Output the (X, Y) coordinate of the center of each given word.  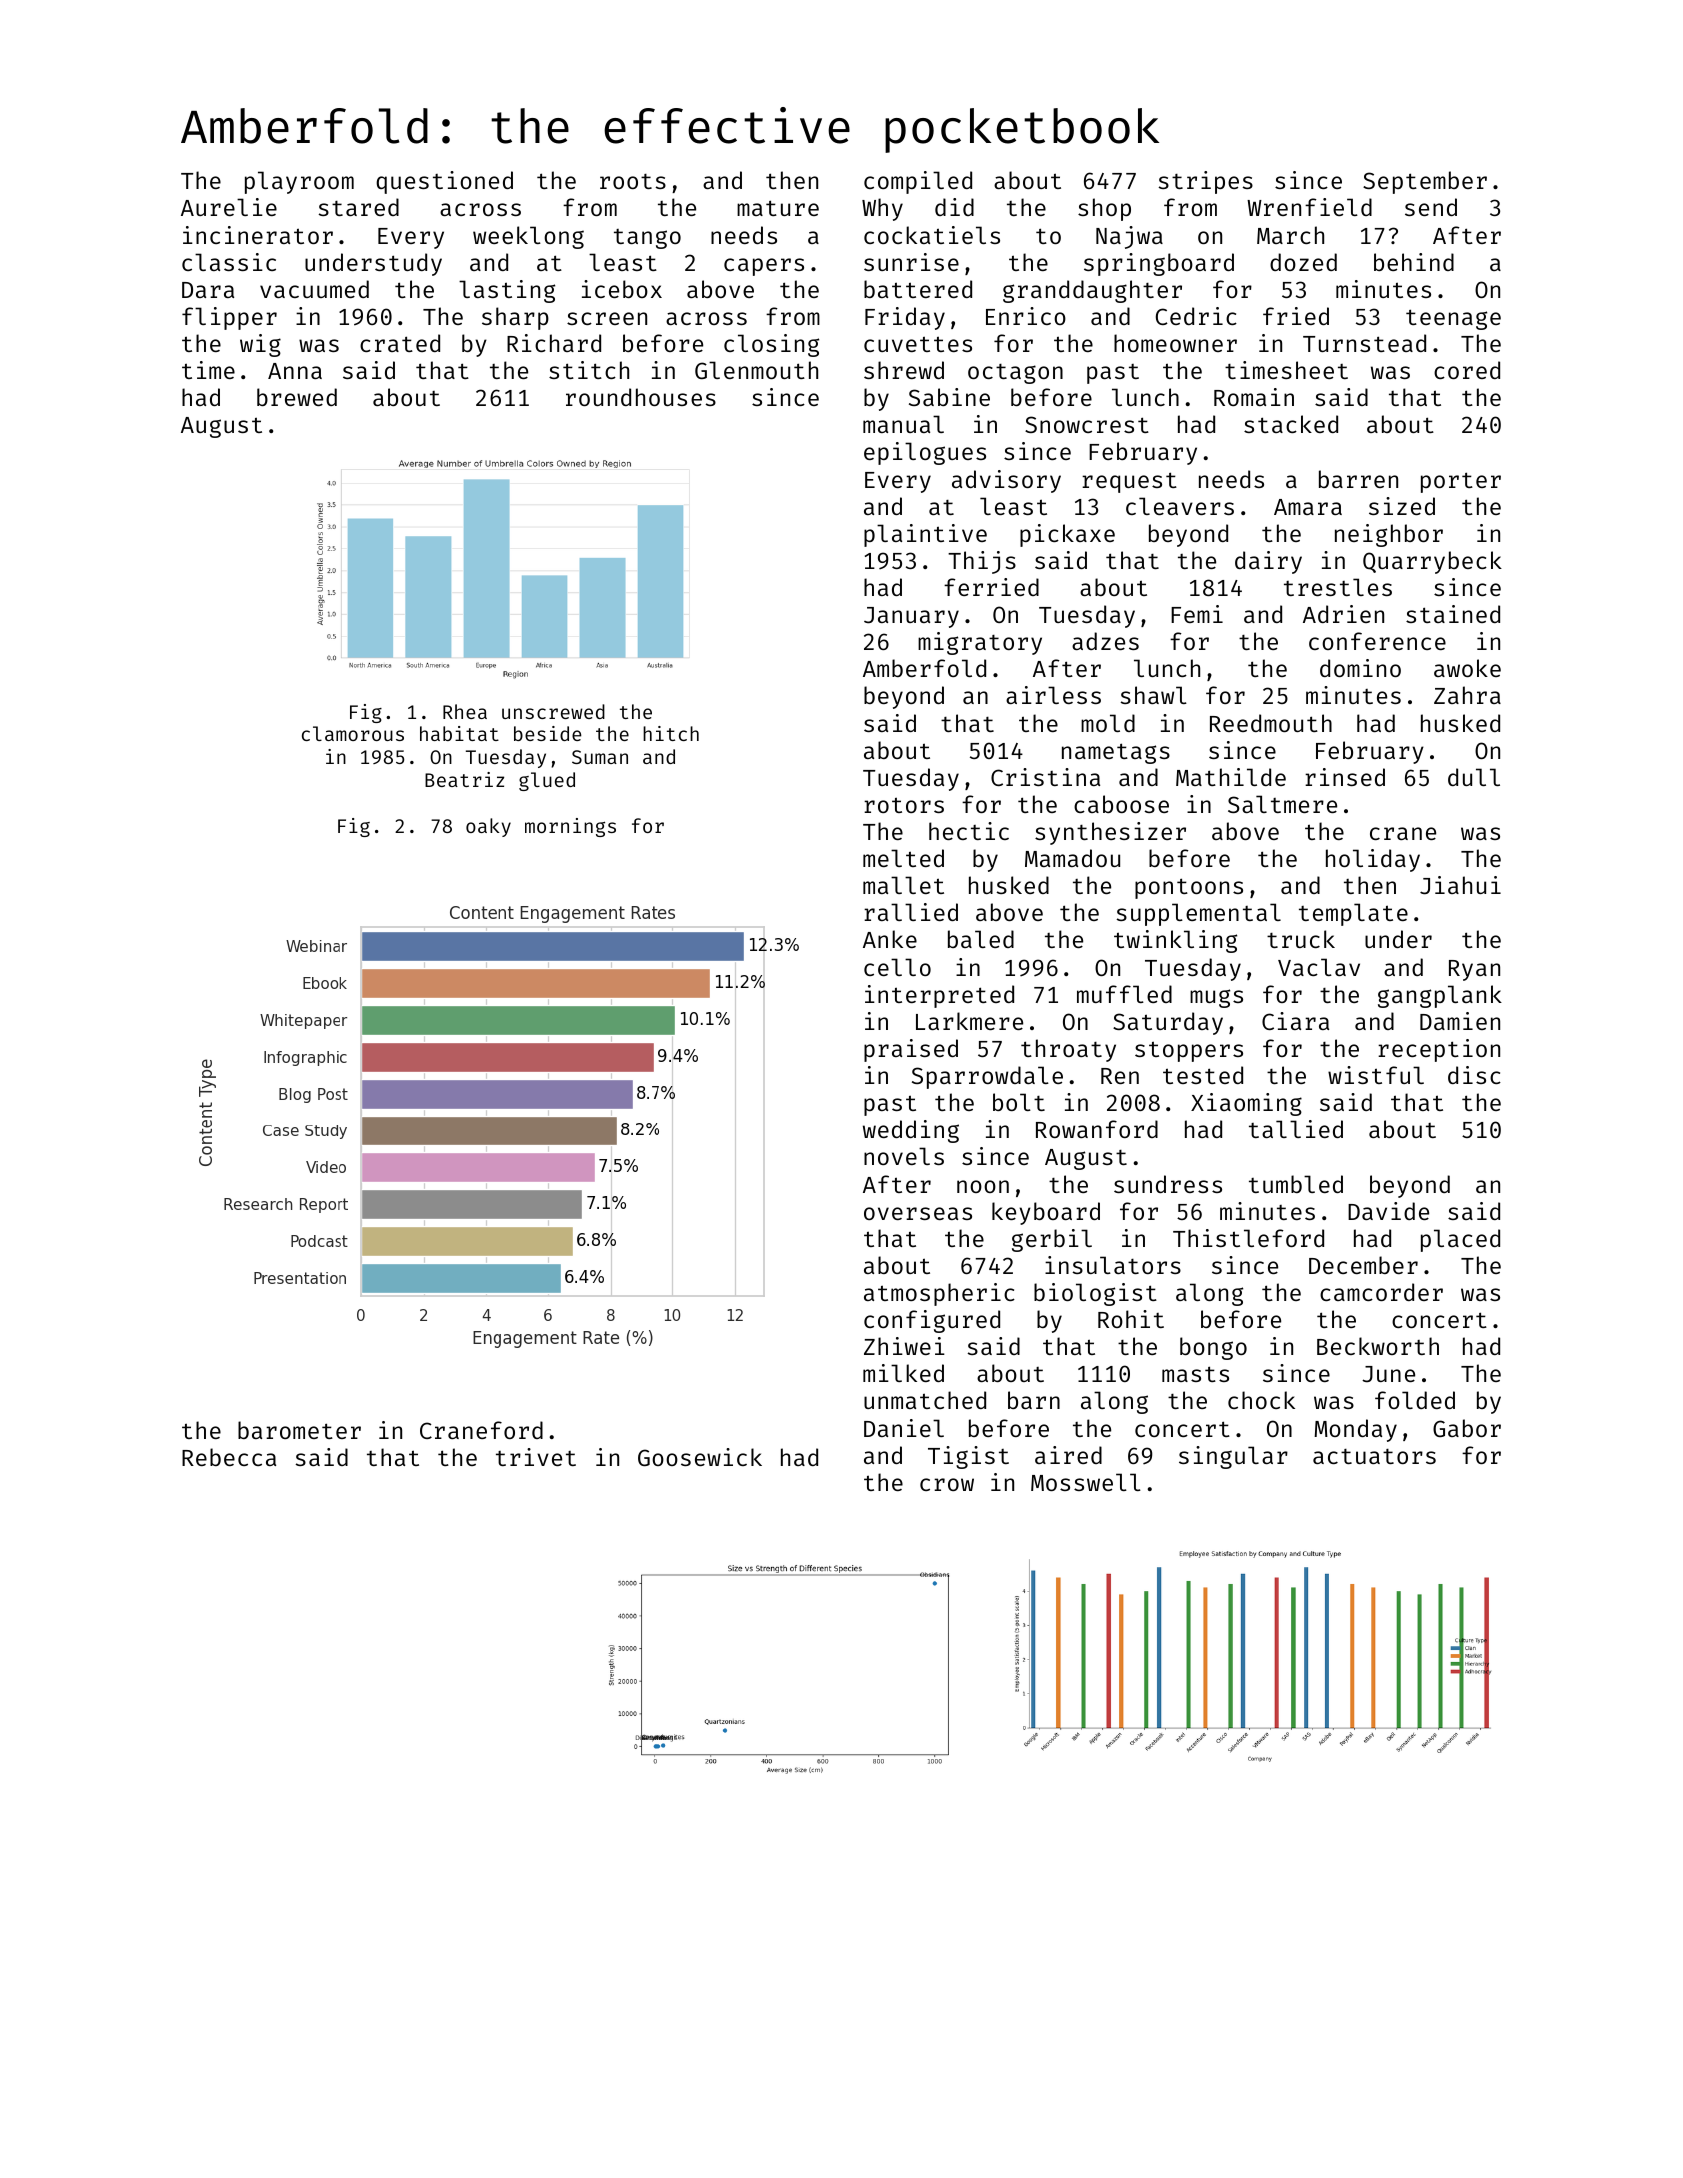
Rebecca (229, 1457)
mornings (570, 827)
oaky (488, 827)
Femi (1197, 614)
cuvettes (918, 344)
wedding (911, 1131)
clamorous (353, 733)
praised (911, 1050)
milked (903, 1373)
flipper (229, 318)
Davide (1388, 1211)
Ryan (1474, 970)
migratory (980, 643)
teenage (1453, 319)
